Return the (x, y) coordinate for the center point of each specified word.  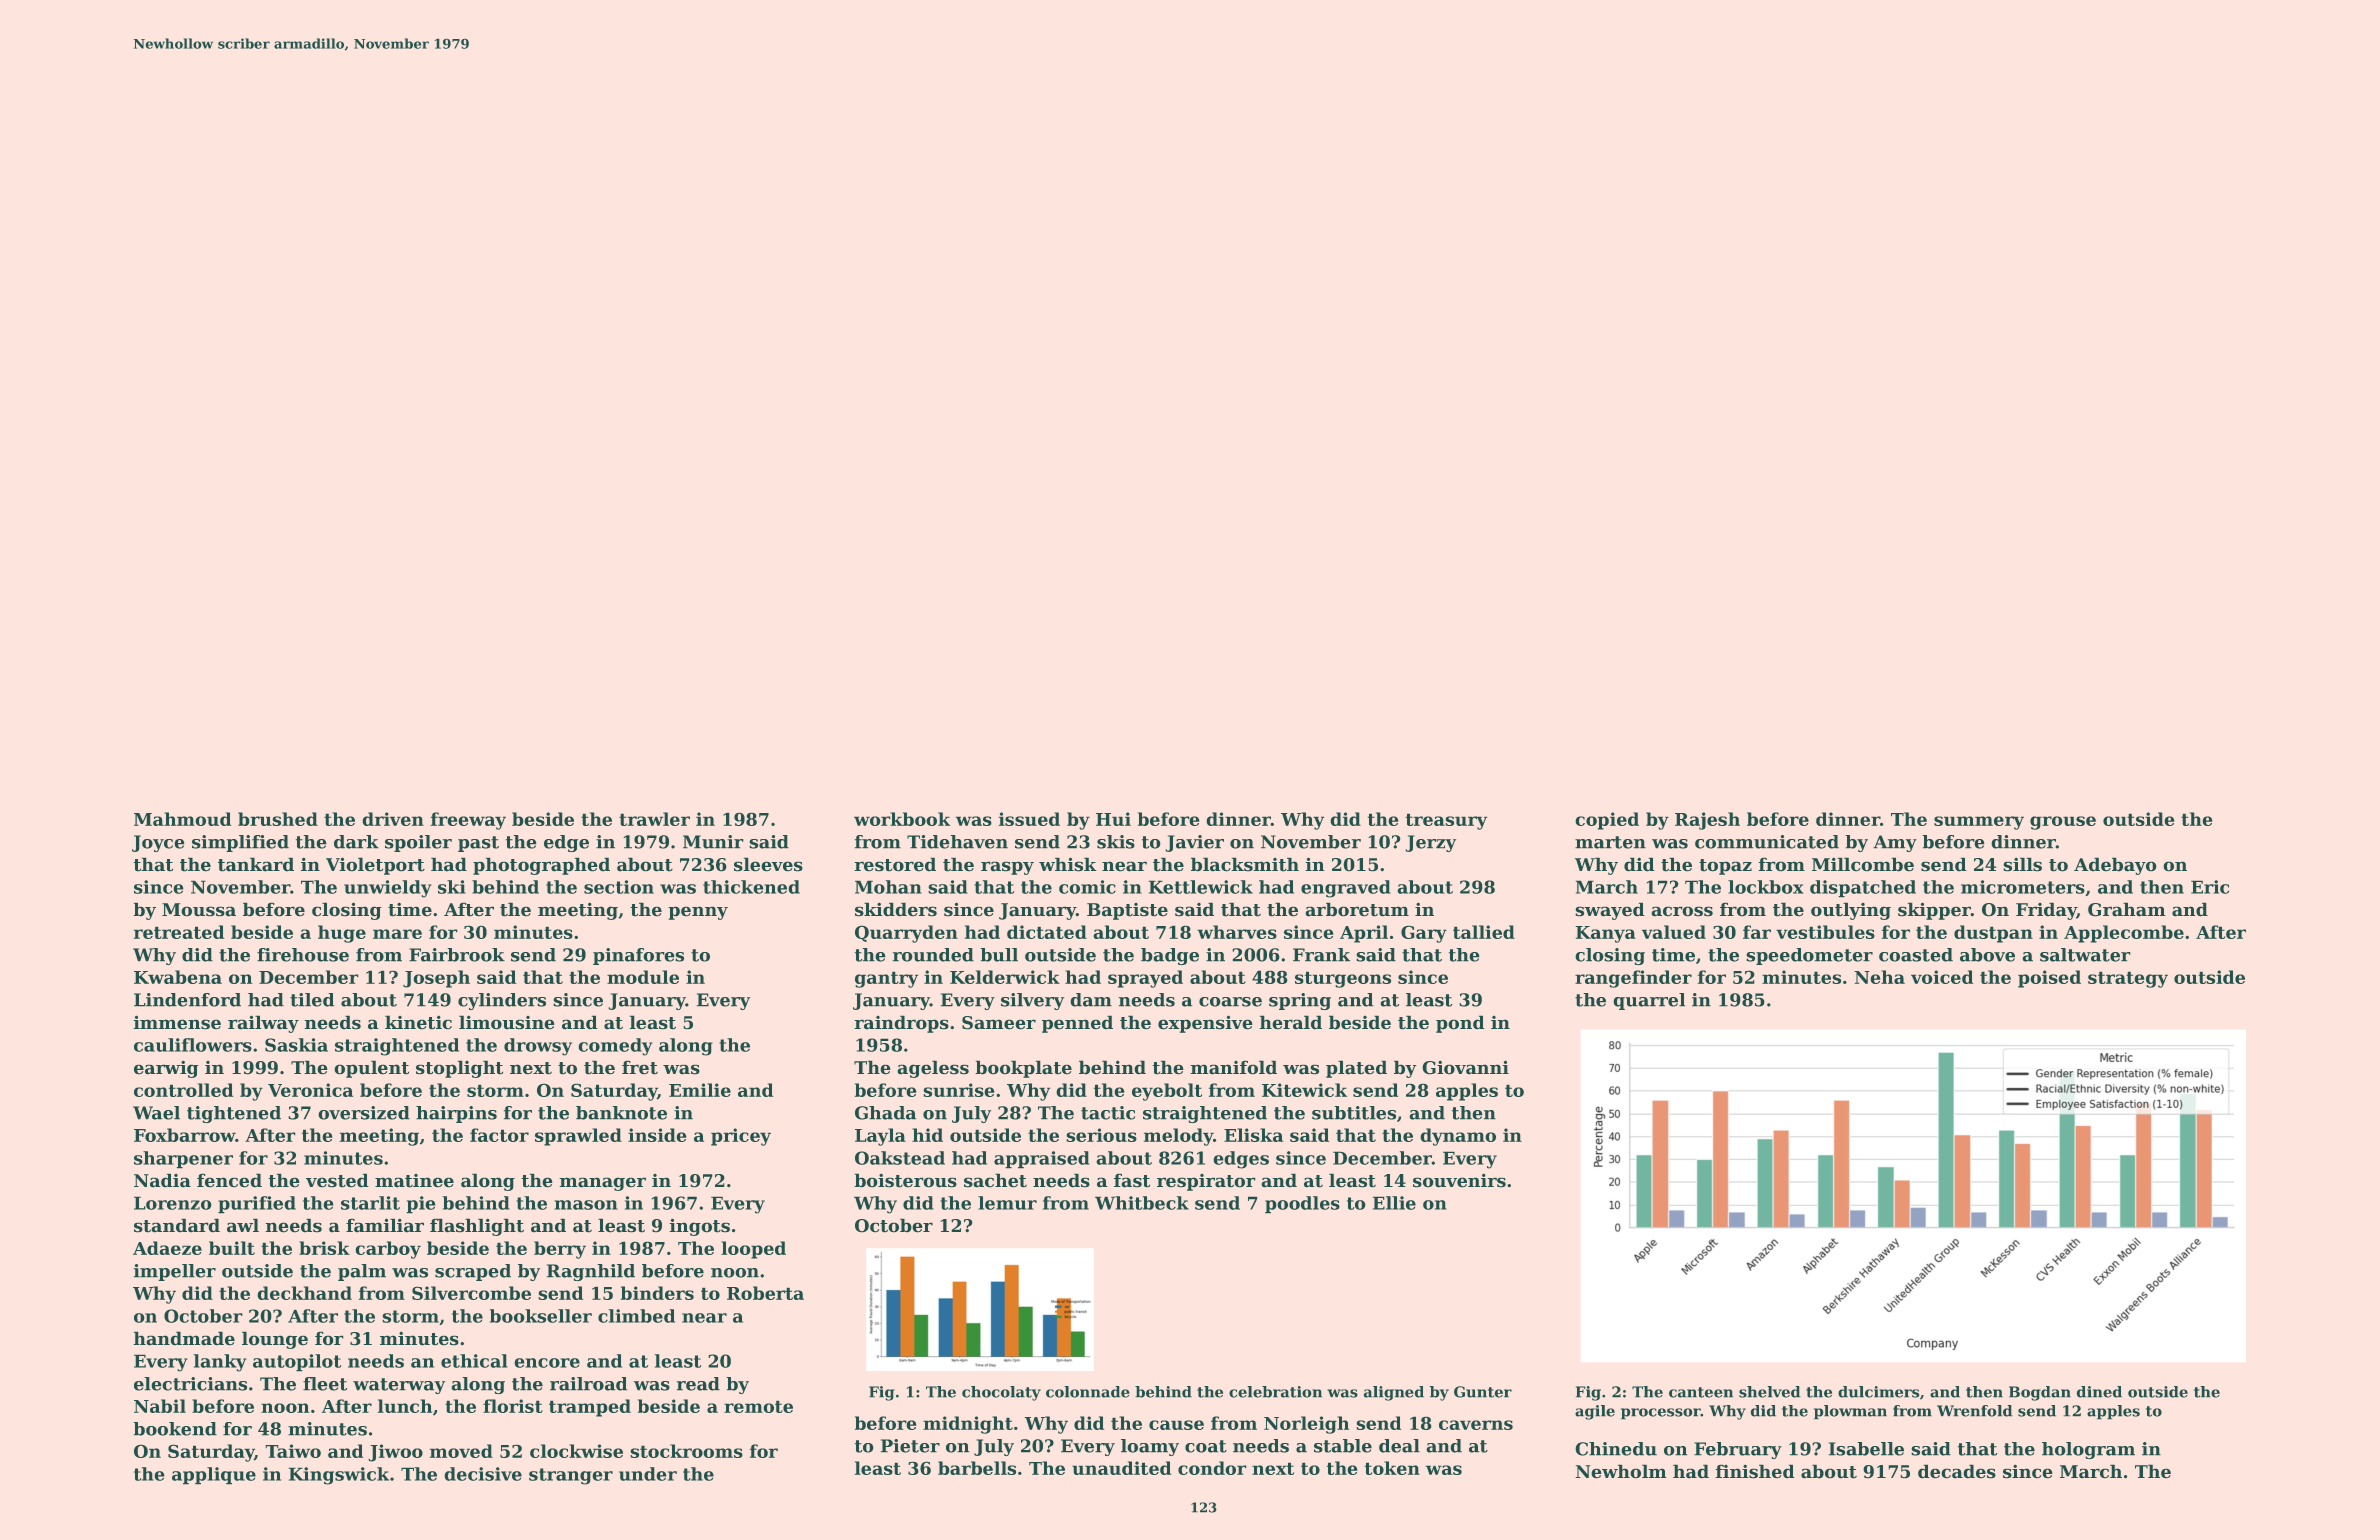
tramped (590, 1408)
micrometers (2023, 887)
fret (640, 1067)
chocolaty (1001, 1393)
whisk (1068, 864)
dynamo (1458, 1137)
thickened (751, 887)
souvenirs (1459, 1180)
